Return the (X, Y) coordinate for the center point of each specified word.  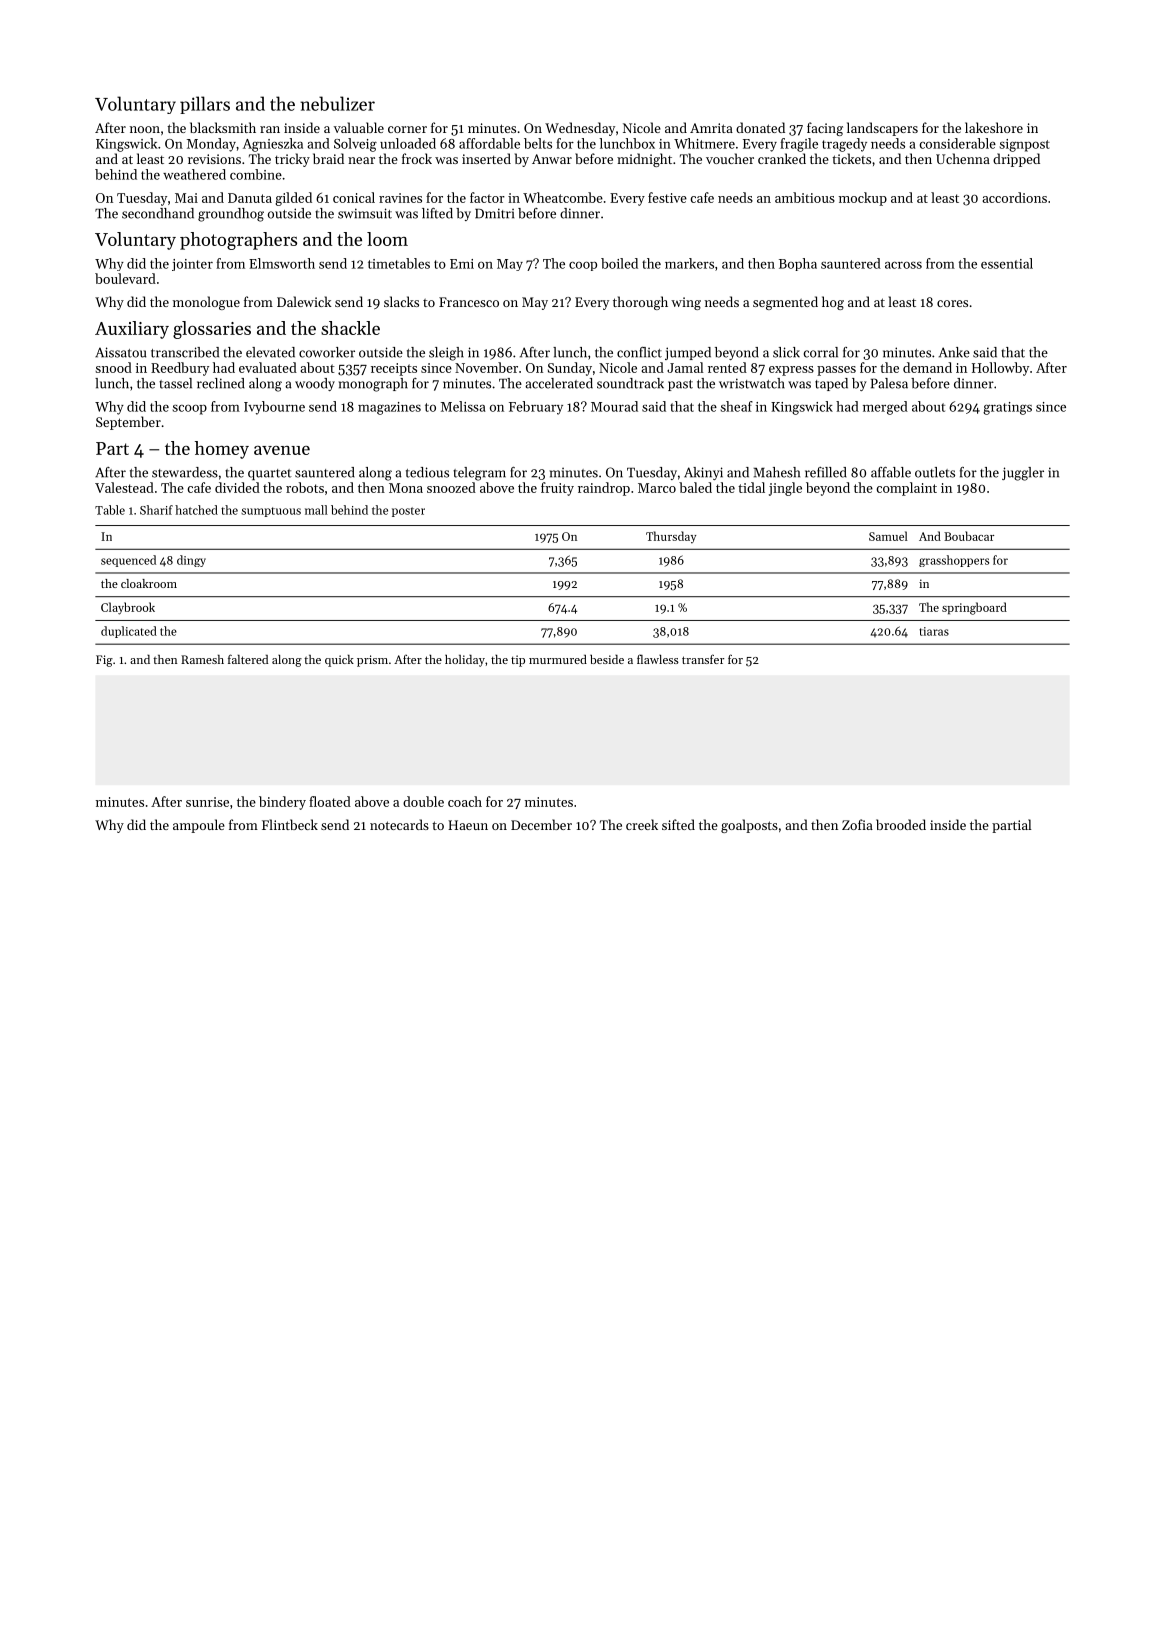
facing (825, 129)
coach (465, 801)
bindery (282, 803)
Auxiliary (132, 330)
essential (1007, 263)
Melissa (463, 406)
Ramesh (202, 659)
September (128, 423)
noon (145, 129)
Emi (462, 264)
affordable (489, 143)
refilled (826, 472)
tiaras (934, 631)
